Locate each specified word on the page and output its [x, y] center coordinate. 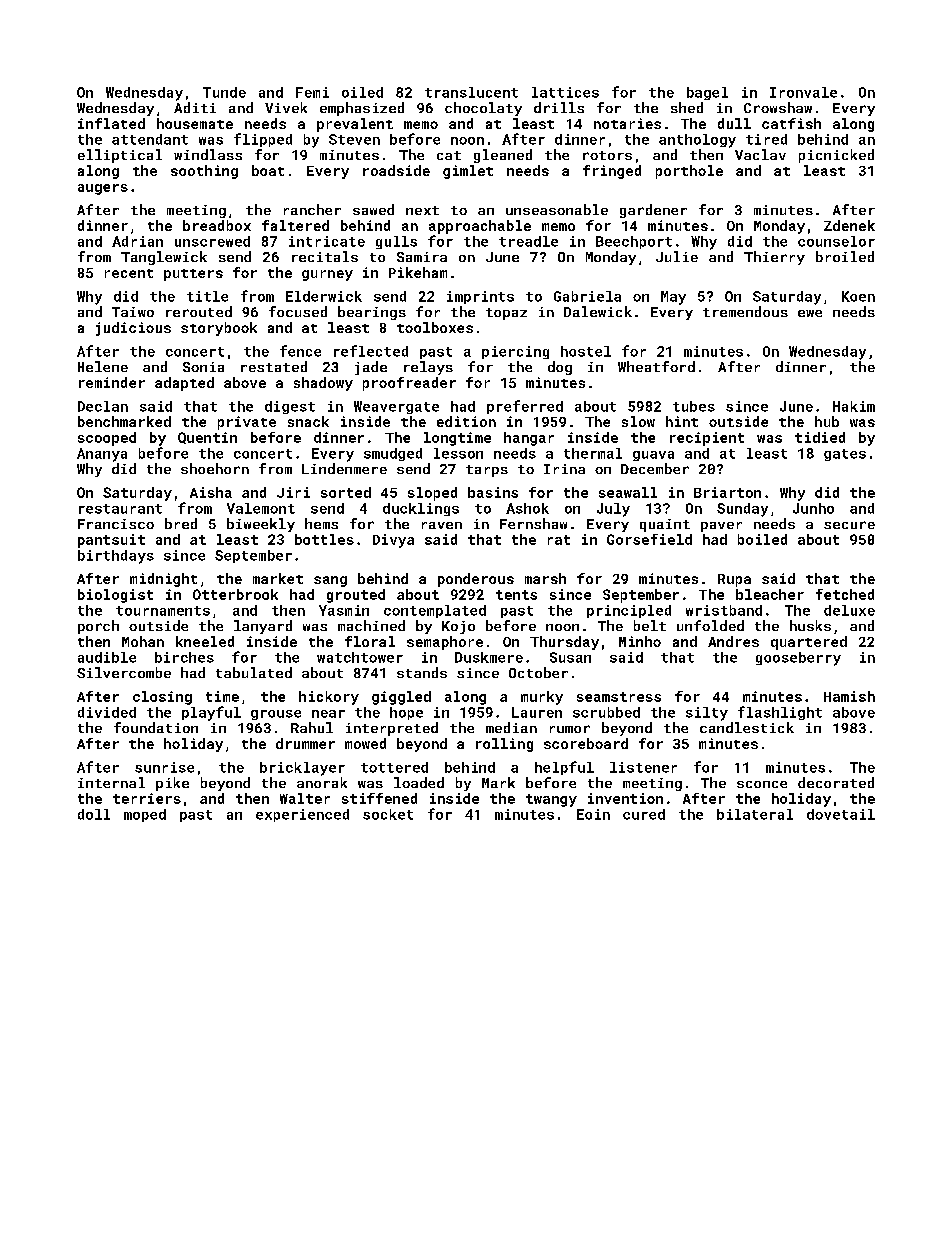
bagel [707, 93]
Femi [312, 92]
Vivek [286, 107]
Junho [813, 508]
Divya [393, 541]
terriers [147, 798]
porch [98, 627]
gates [845, 455]
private [247, 423]
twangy [551, 800]
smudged [393, 454]
